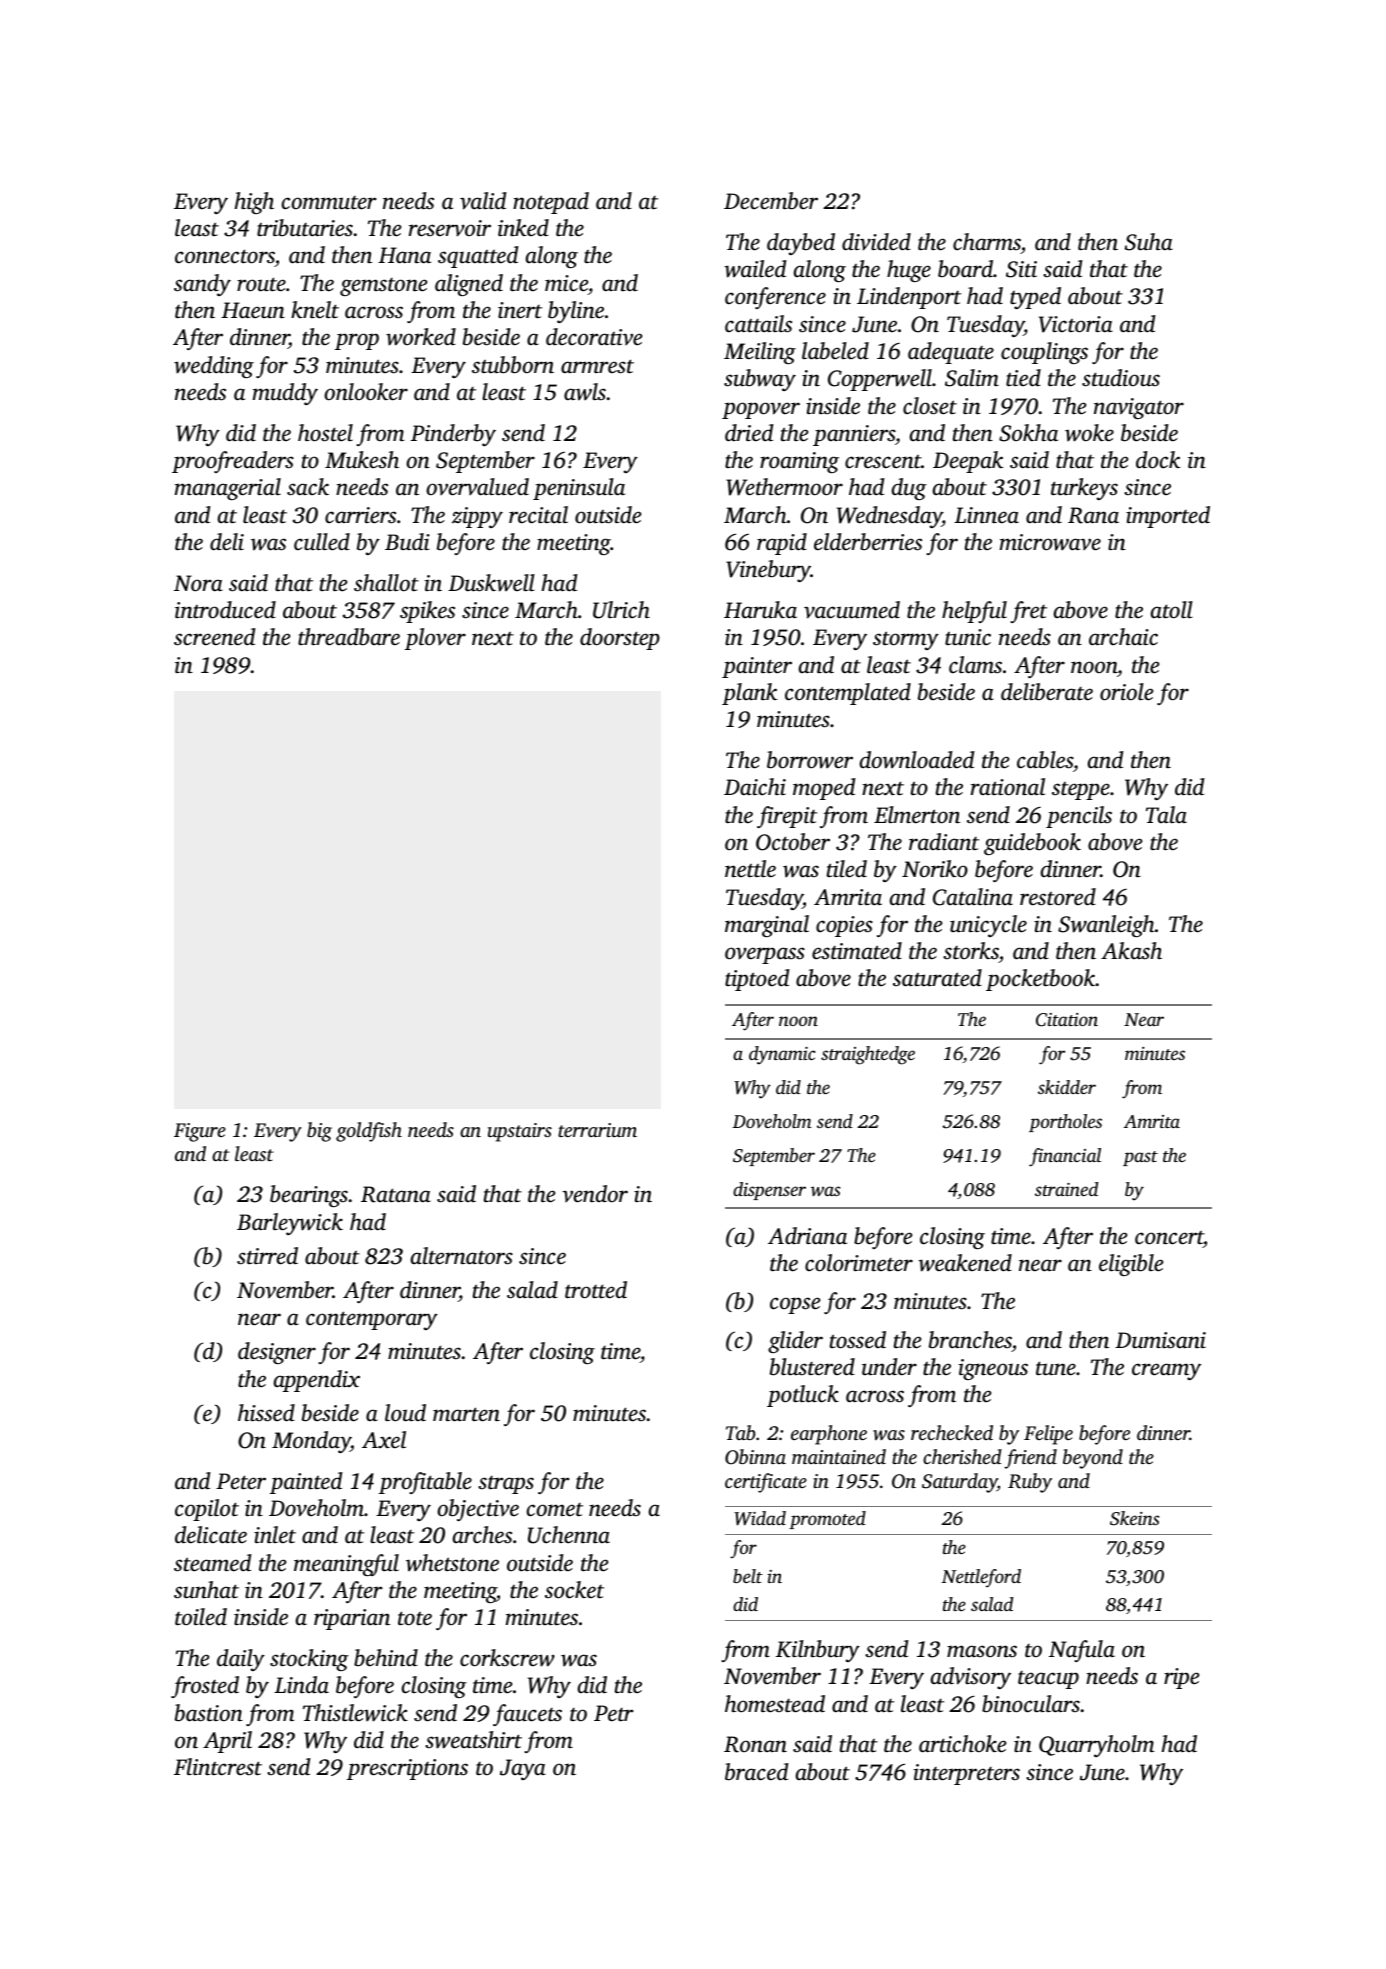 The height and width of the screenshot is (1969, 1386). What do you see at coordinates (319, 1132) in the screenshot?
I see `big` at bounding box center [319, 1132].
